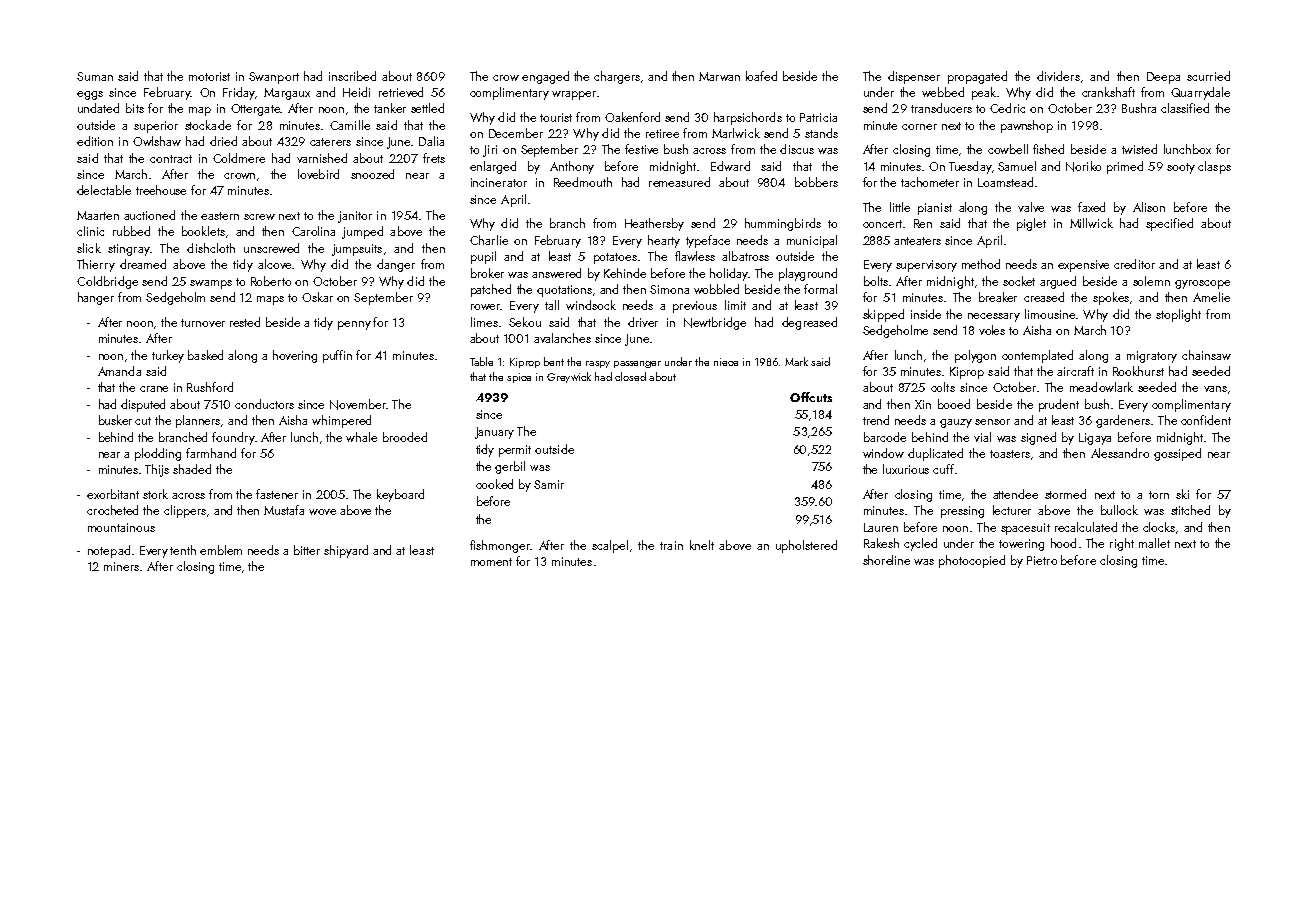 The image size is (1308, 924). Describe the element at coordinates (346, 551) in the page. I see `shipyard` at that location.
